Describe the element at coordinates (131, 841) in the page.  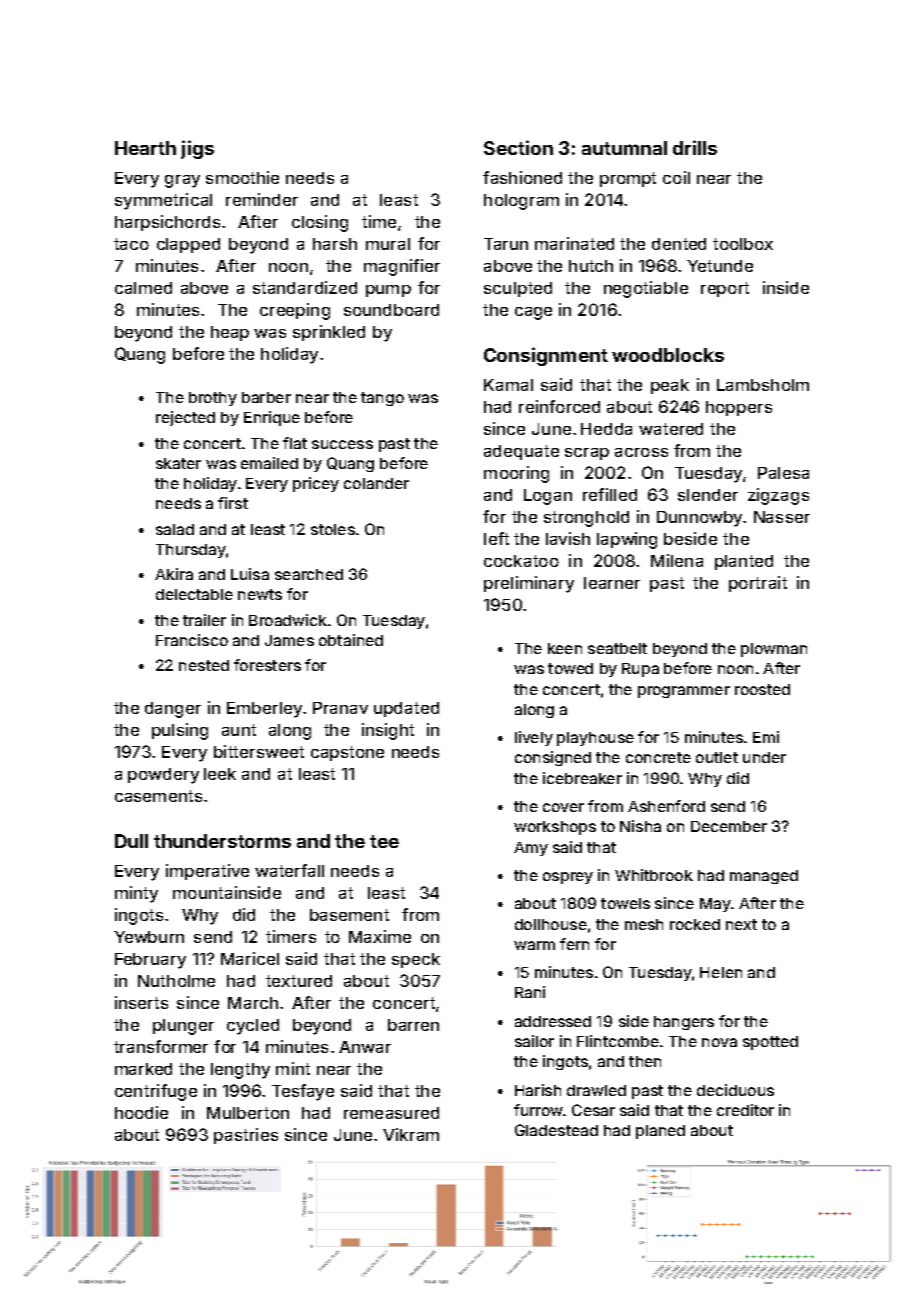
I see `Dull` at that location.
